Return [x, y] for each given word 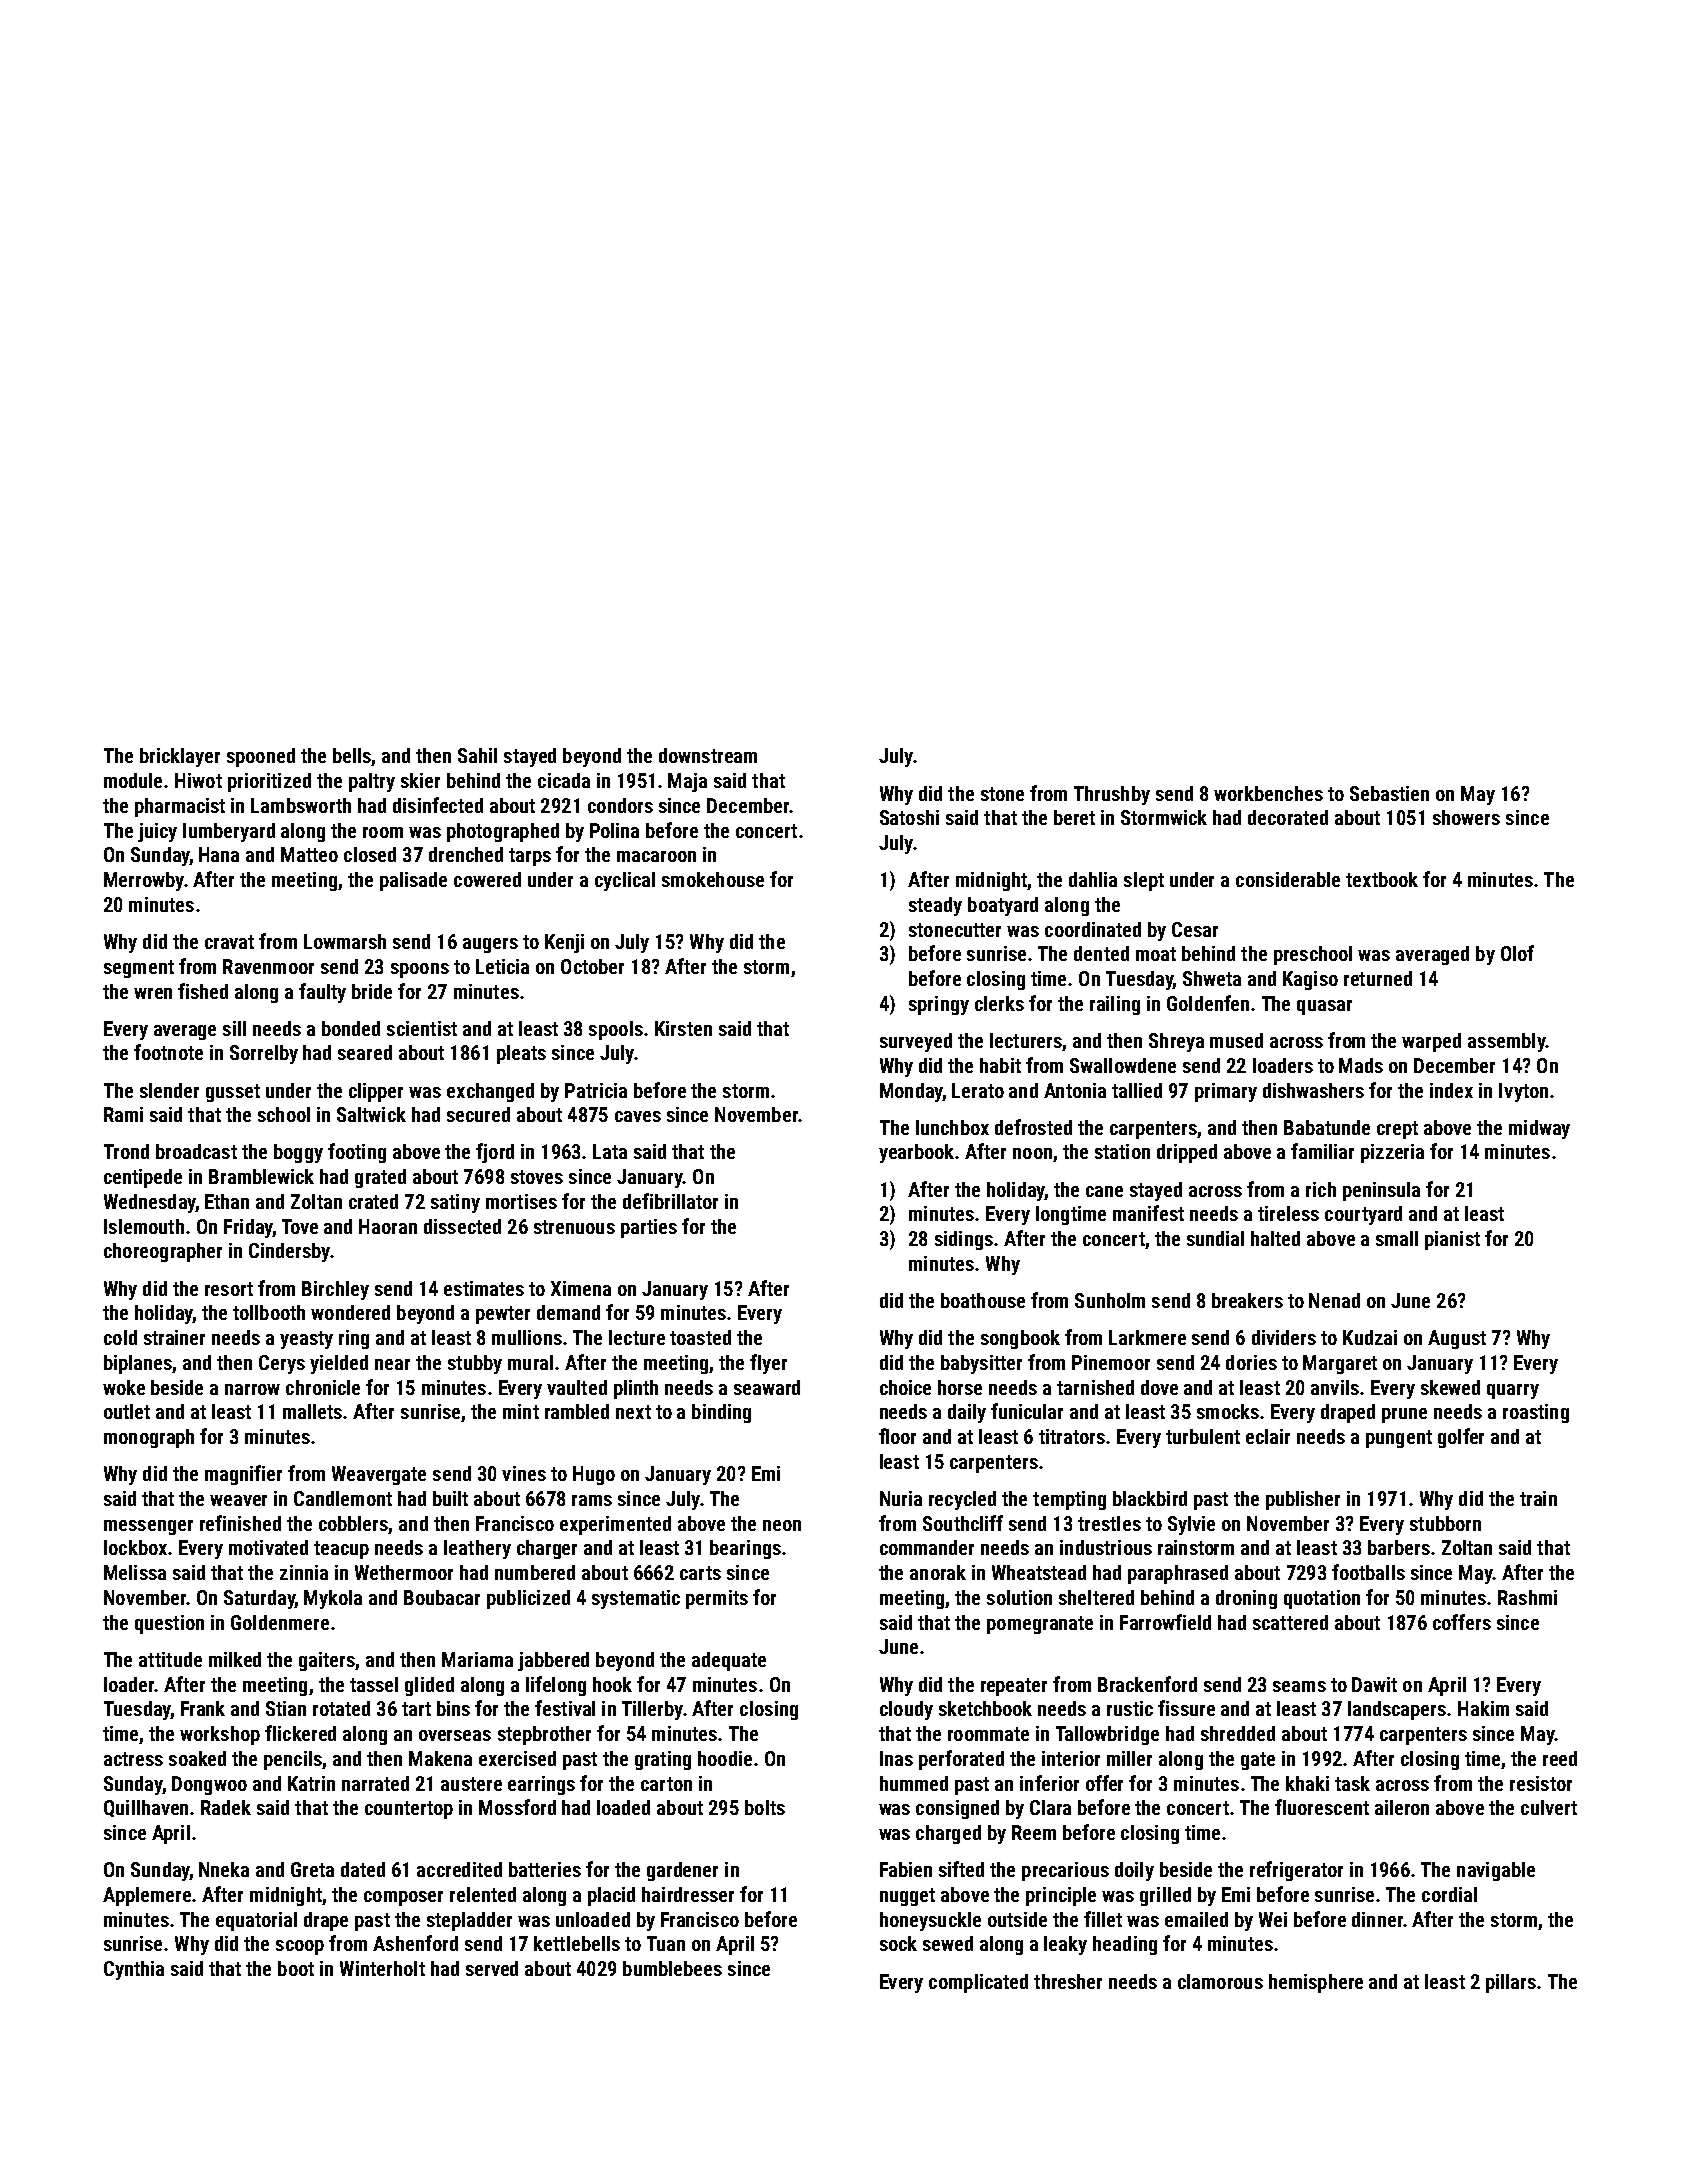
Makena [440, 1758]
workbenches [1268, 793]
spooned [261, 757]
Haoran [388, 1226]
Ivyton [1523, 1092]
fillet [1103, 1919]
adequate [729, 1661]
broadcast [196, 1151]
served [492, 1968]
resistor [1541, 1783]
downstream [708, 755]
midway [1539, 1129]
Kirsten [683, 1028]
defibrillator [670, 1201]
